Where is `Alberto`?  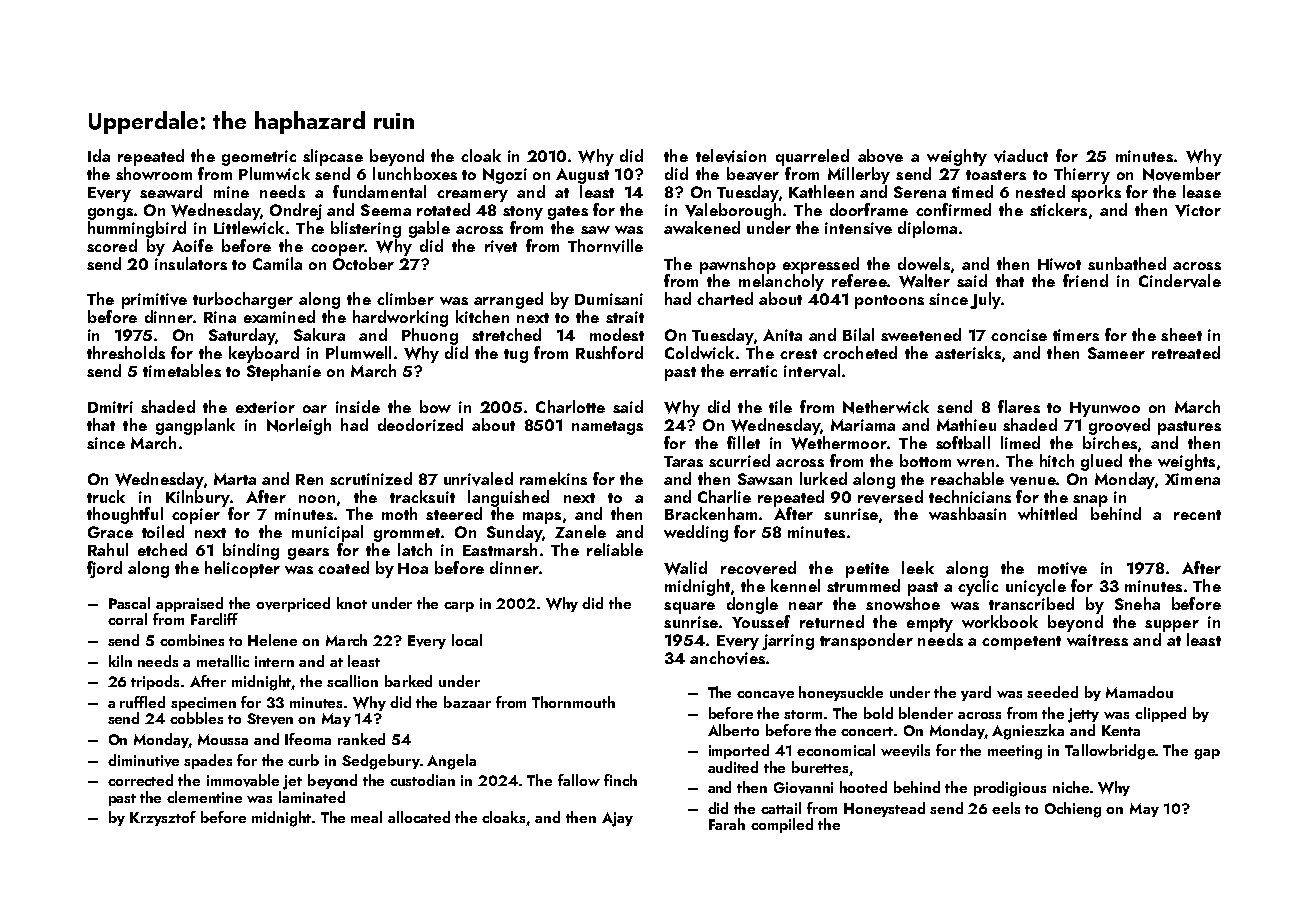 Alberto is located at coordinates (733, 730).
